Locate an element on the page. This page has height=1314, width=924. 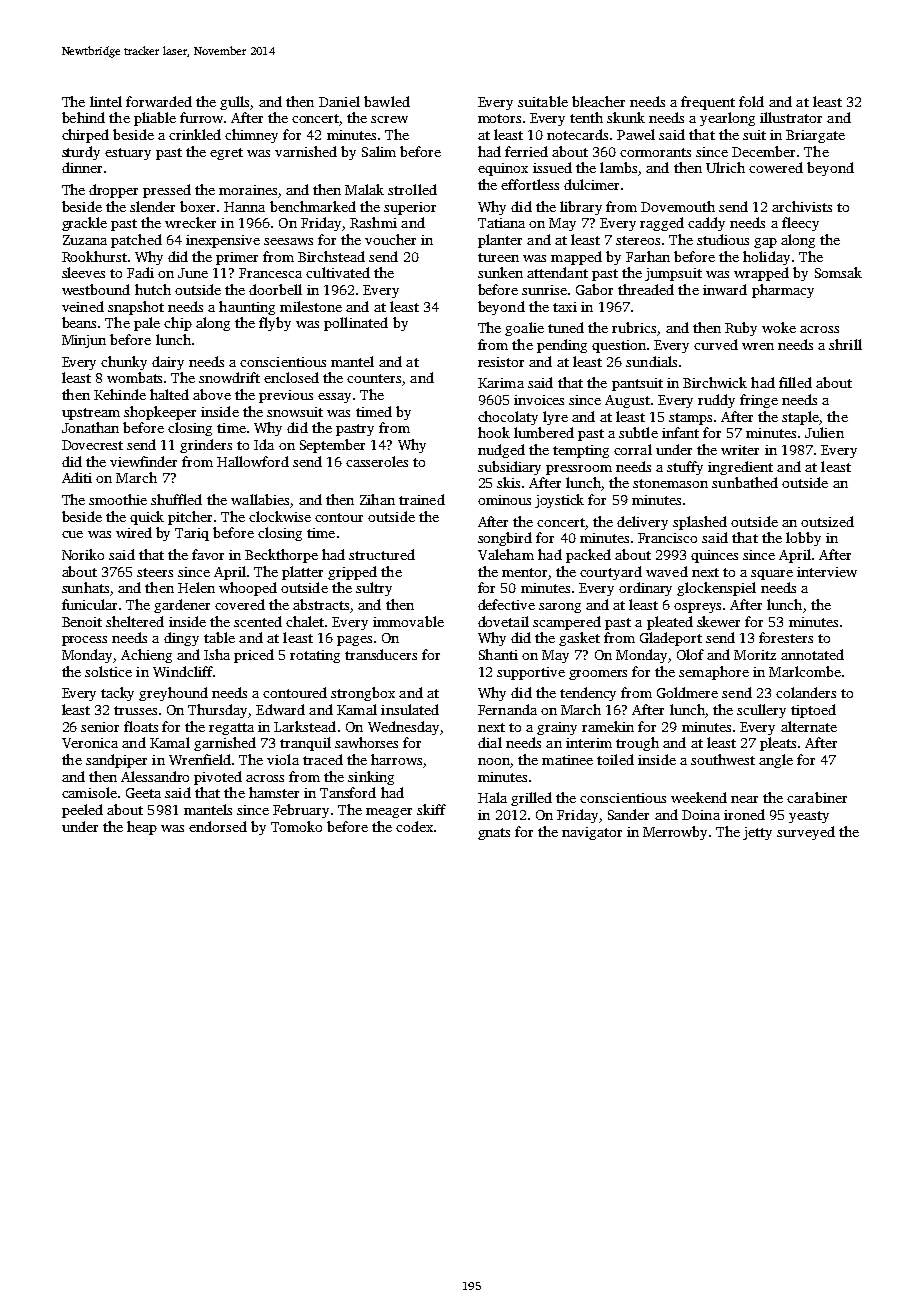
heap is located at coordinates (142, 828).
